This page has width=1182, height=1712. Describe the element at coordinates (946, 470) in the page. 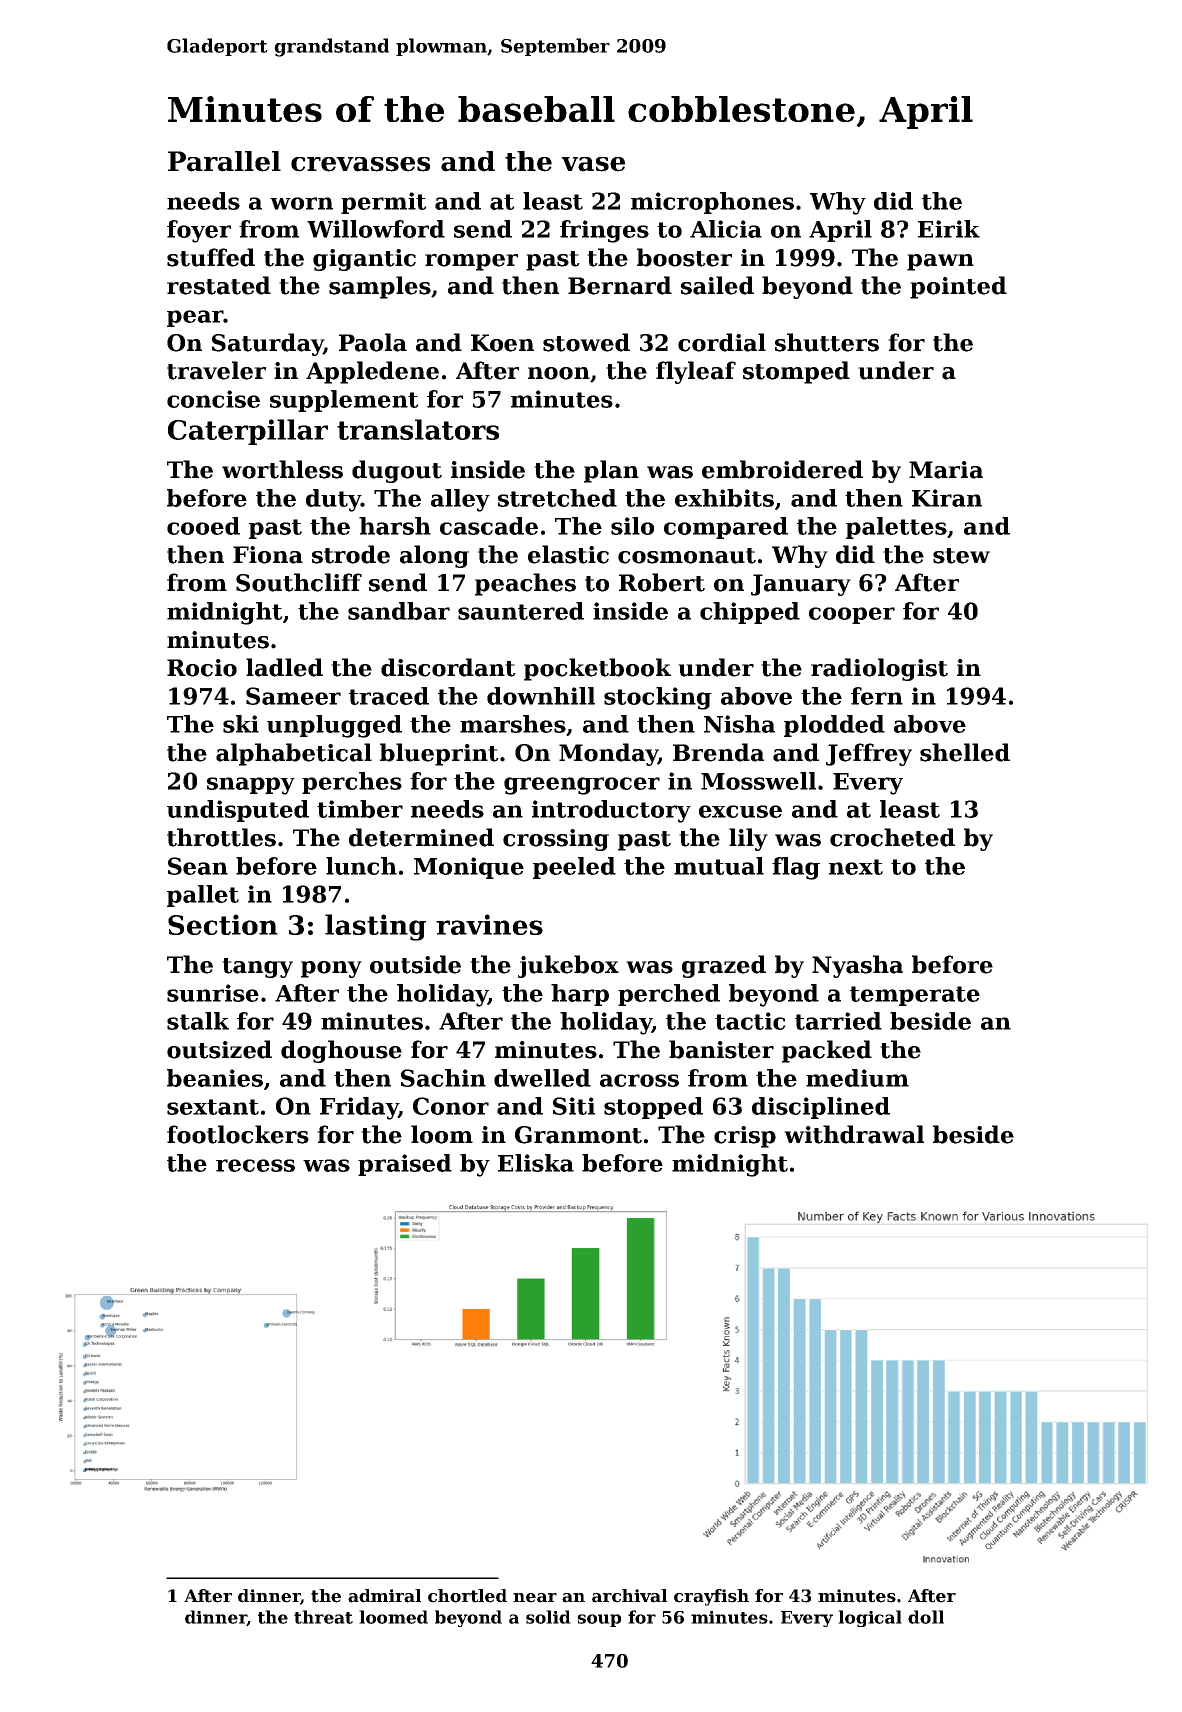

I see `Maria` at that location.
